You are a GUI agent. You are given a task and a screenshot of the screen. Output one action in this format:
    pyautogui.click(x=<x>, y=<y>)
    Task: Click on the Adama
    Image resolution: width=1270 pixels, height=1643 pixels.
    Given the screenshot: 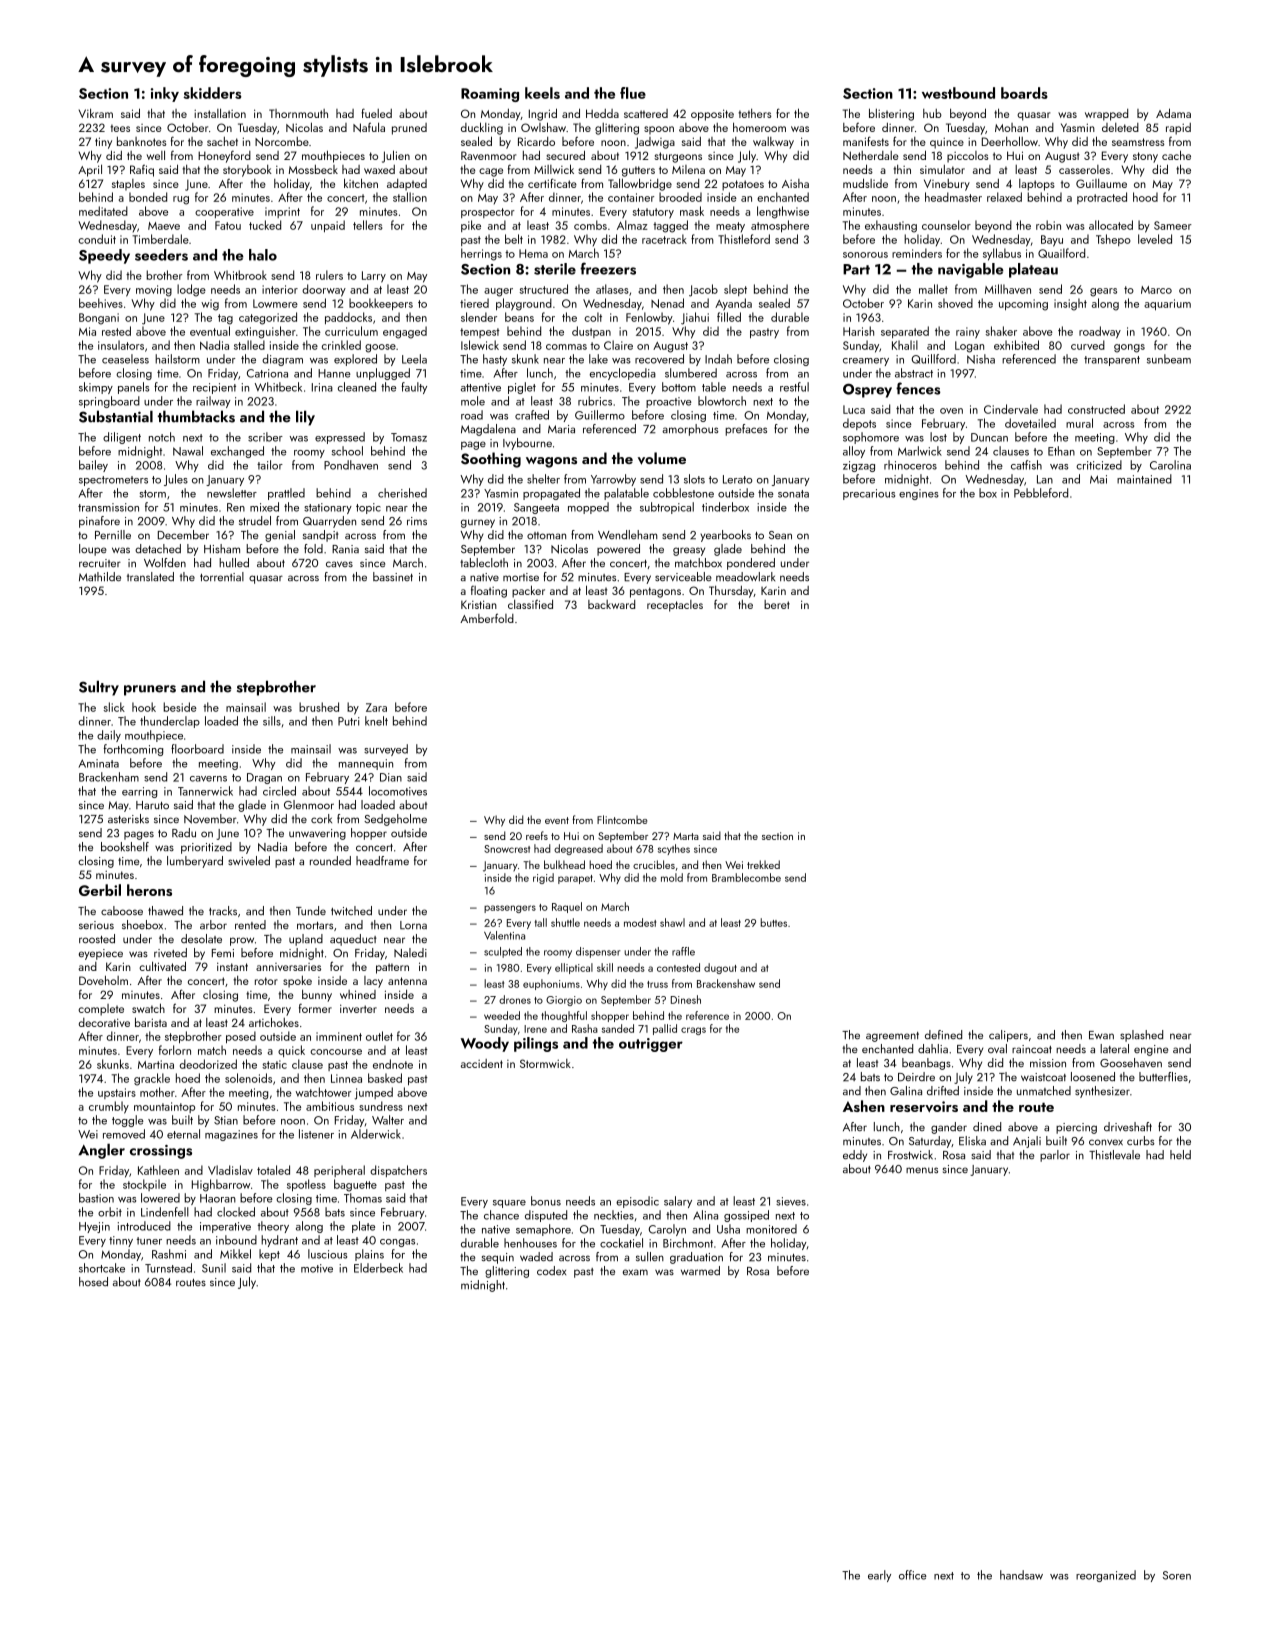 What is the action you would take?
    pyautogui.click(x=1173, y=113)
